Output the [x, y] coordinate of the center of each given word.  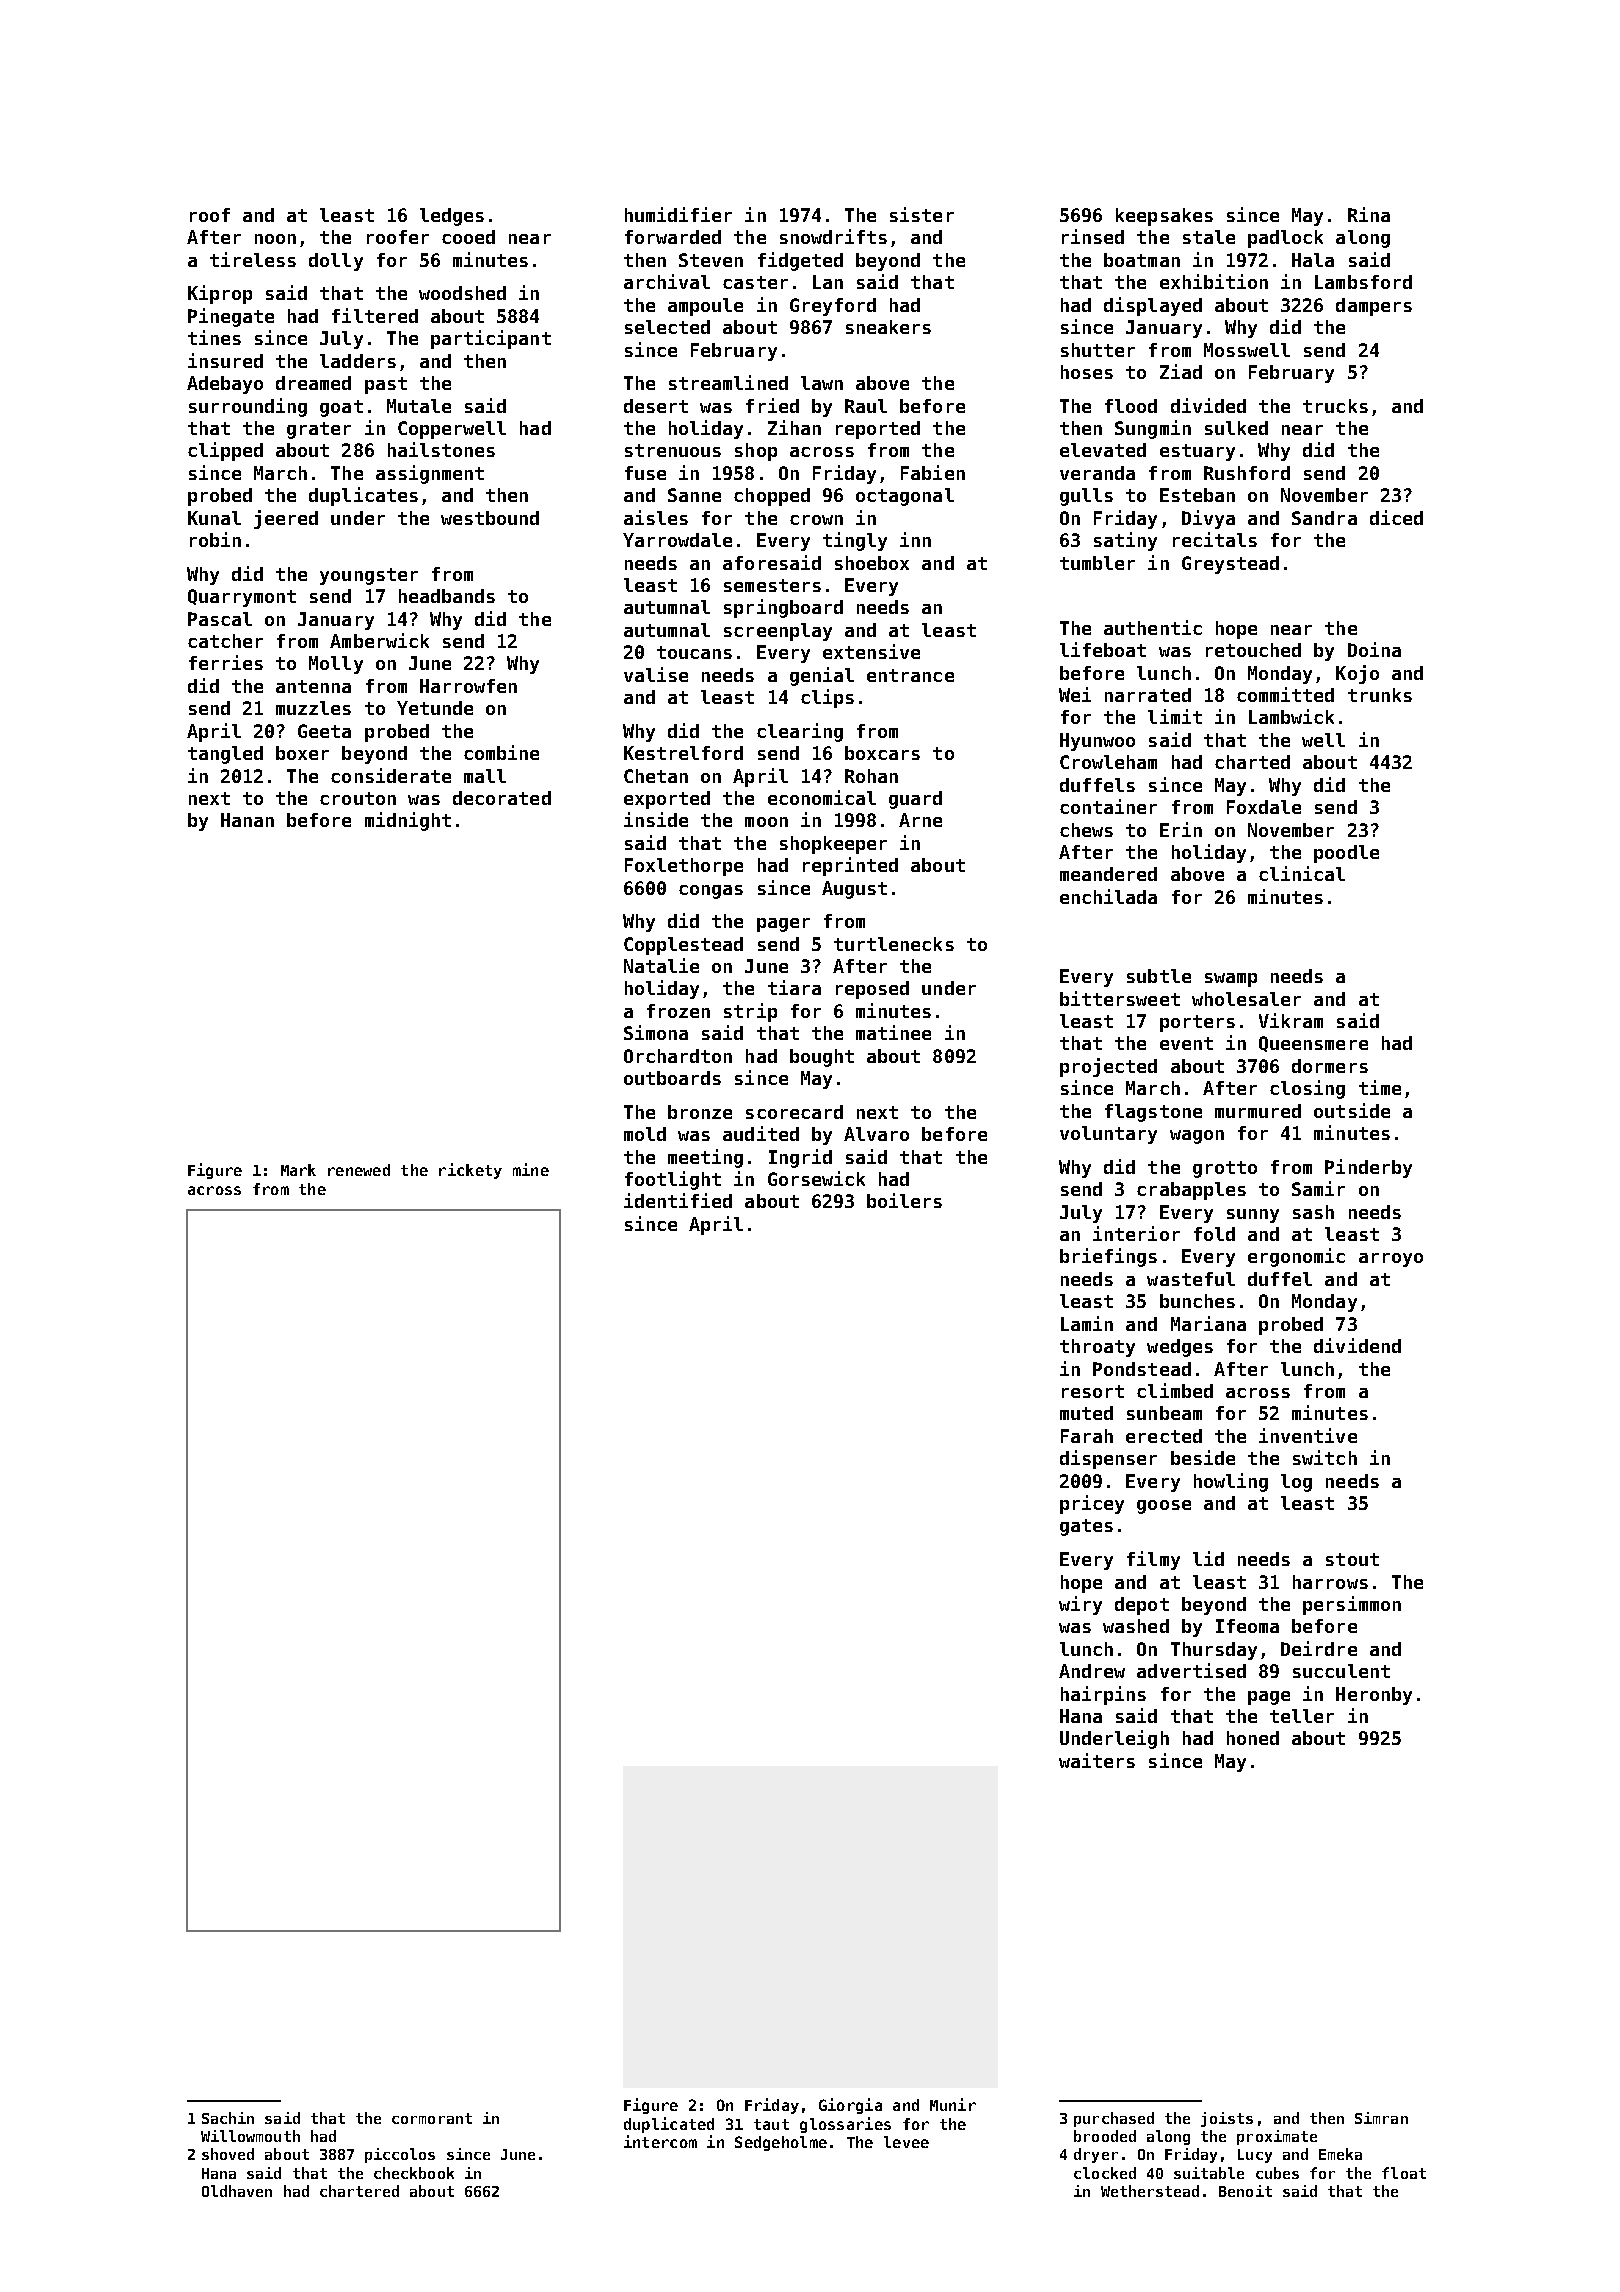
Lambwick [1291, 716]
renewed [359, 1170]
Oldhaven [237, 2191]
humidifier [678, 214]
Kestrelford [683, 753]
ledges [452, 217]
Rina [1369, 214]
